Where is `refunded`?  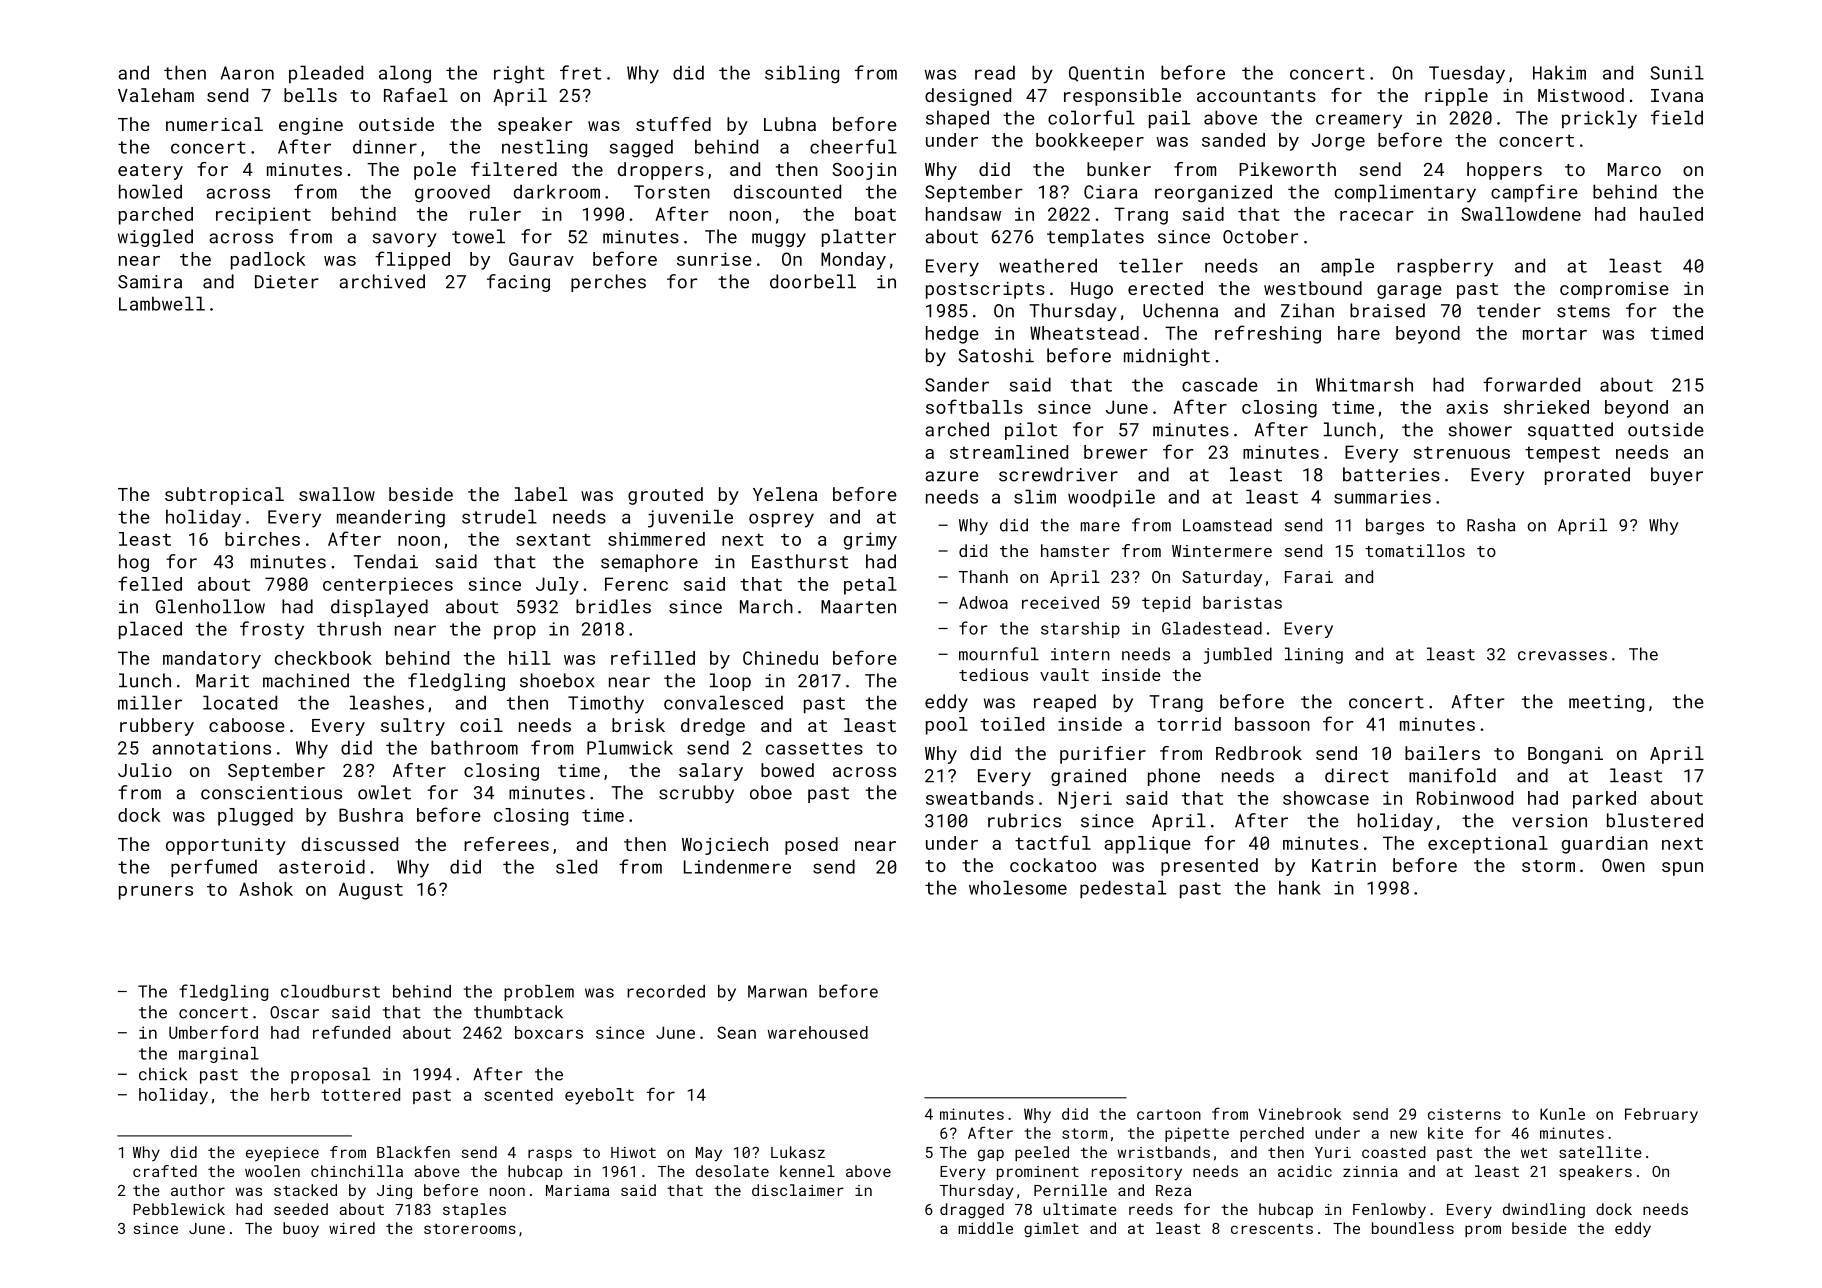 refunded is located at coordinates (351, 1032).
